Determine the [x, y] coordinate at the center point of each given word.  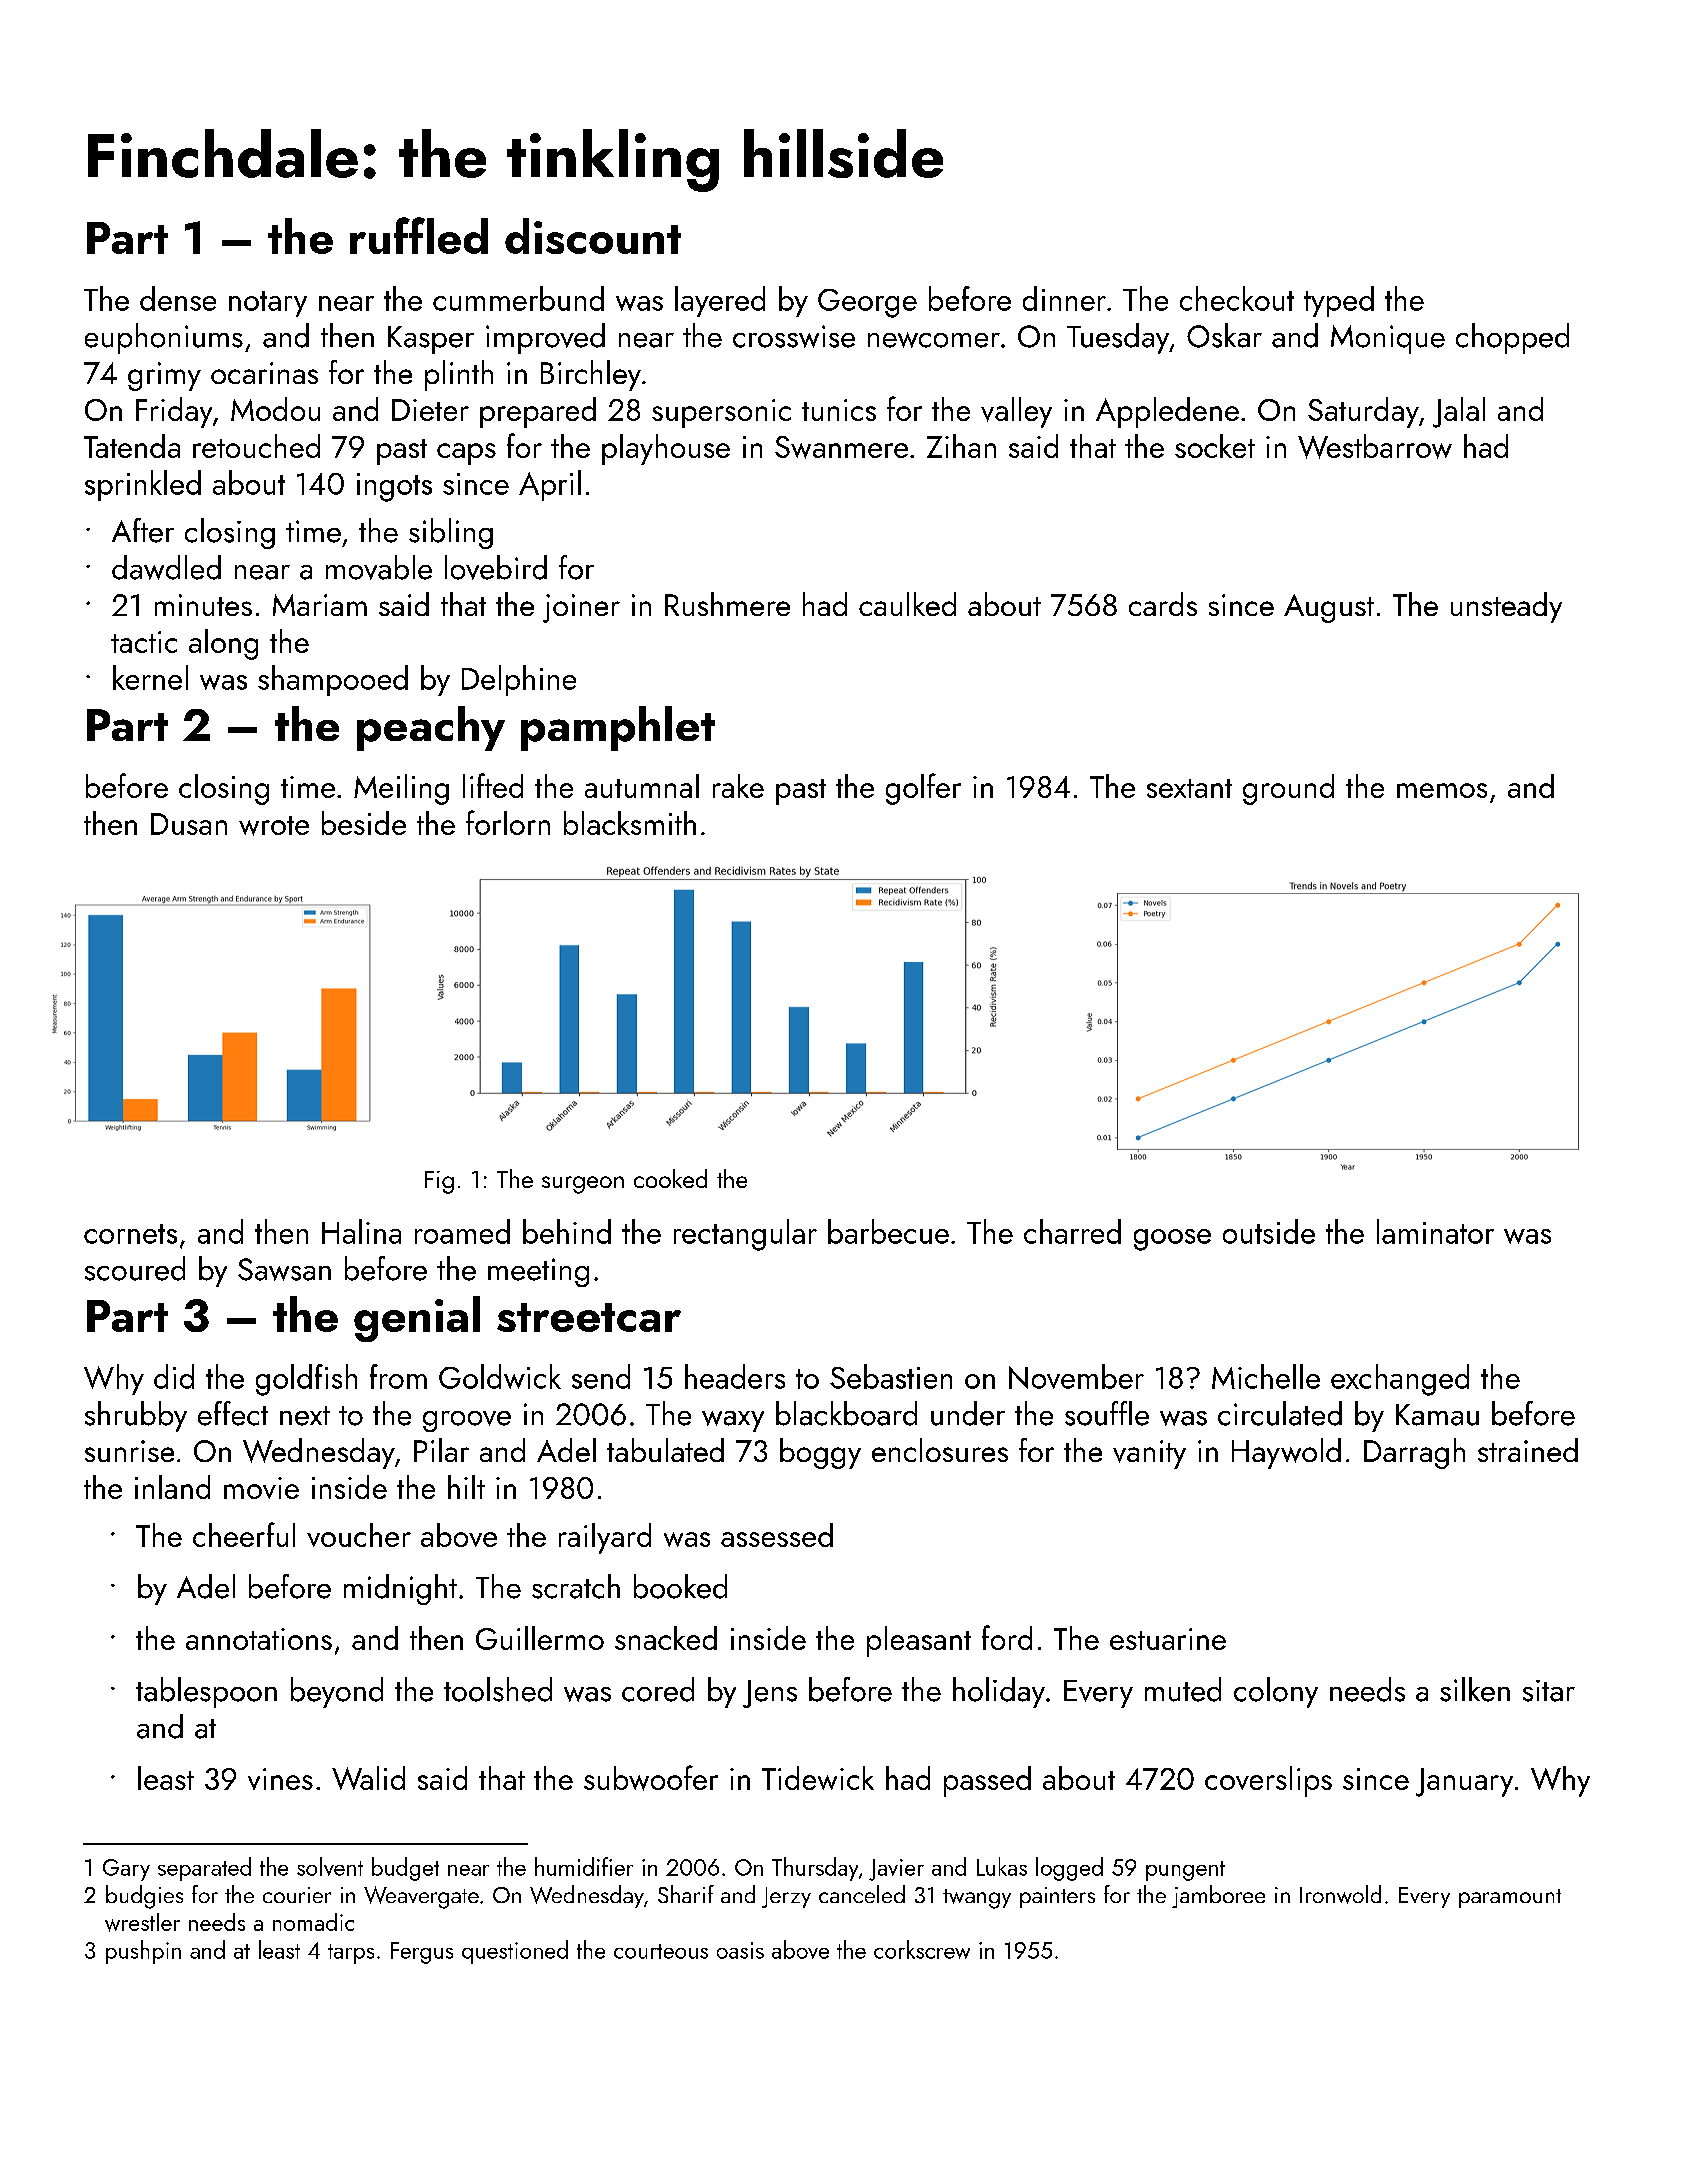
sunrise [129, 1451]
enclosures [940, 1450]
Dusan [189, 824]
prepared [538, 412]
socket [1215, 446]
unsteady [1506, 607]
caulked [907, 604]
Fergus [422, 1953]
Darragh [1414, 1453]
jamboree [1218, 1896]
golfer [923, 789]
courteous [661, 1951]
